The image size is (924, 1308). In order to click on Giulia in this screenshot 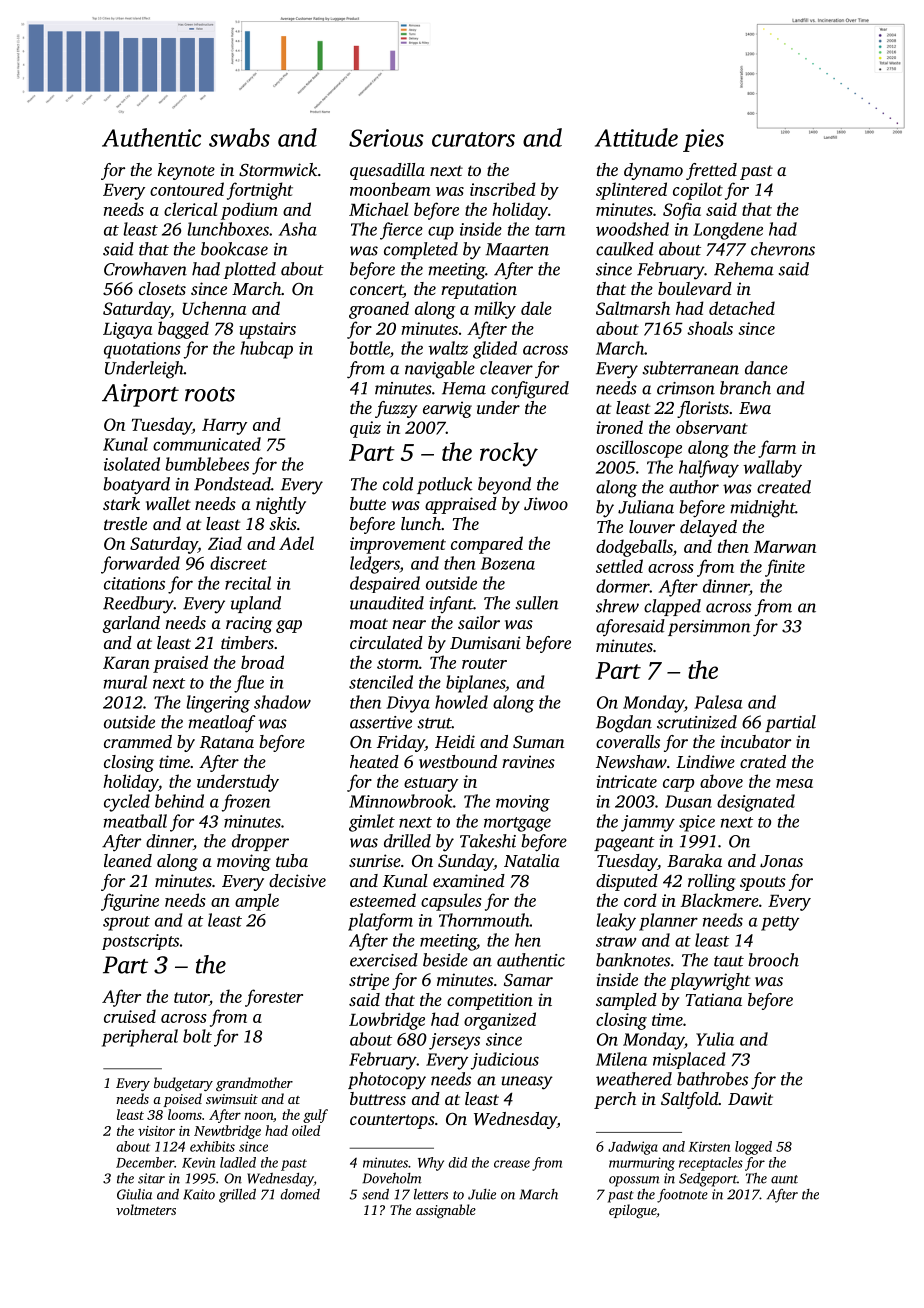, I will do `click(134, 1194)`.
